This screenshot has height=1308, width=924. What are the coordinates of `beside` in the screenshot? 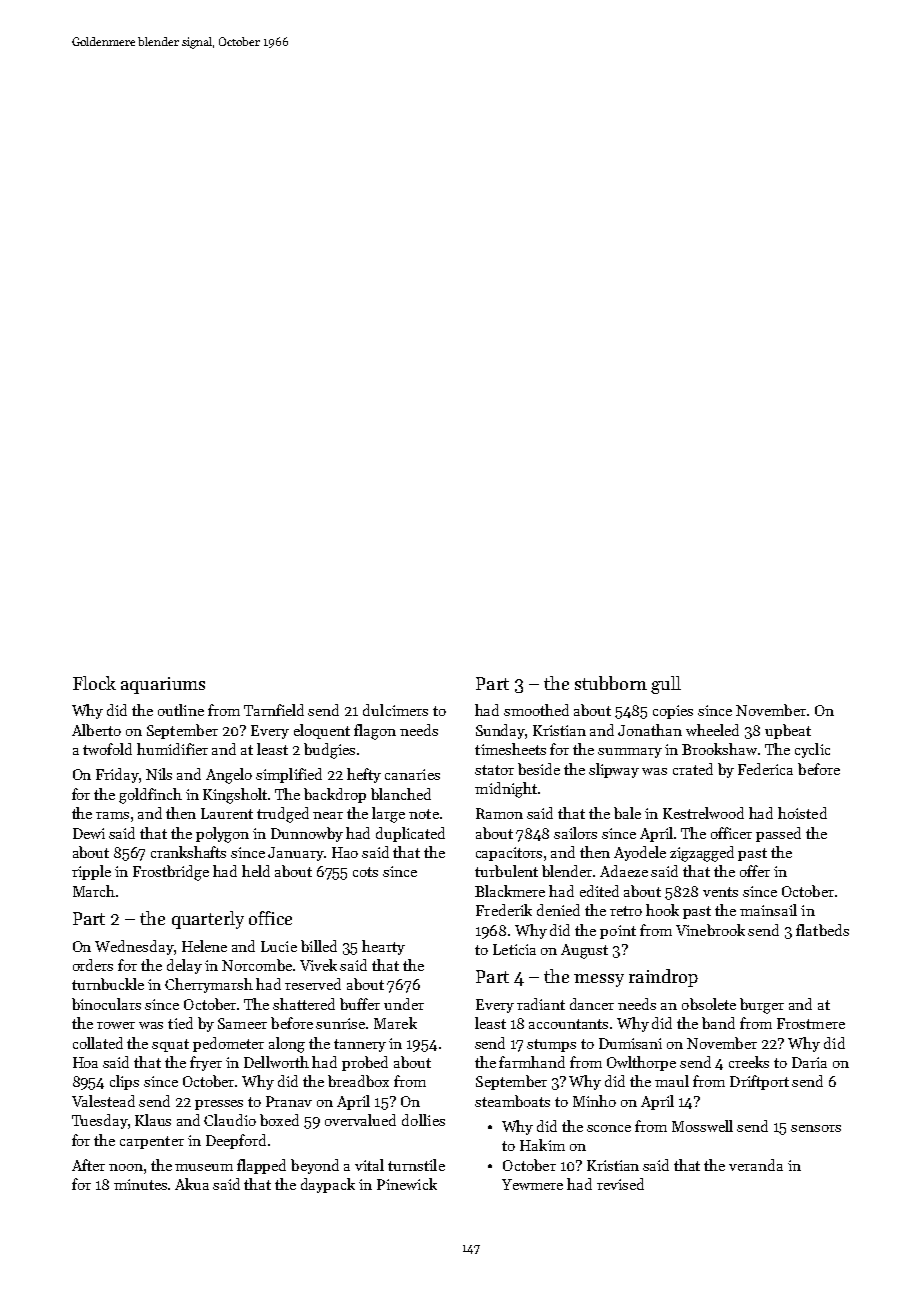 It's located at (539, 769).
